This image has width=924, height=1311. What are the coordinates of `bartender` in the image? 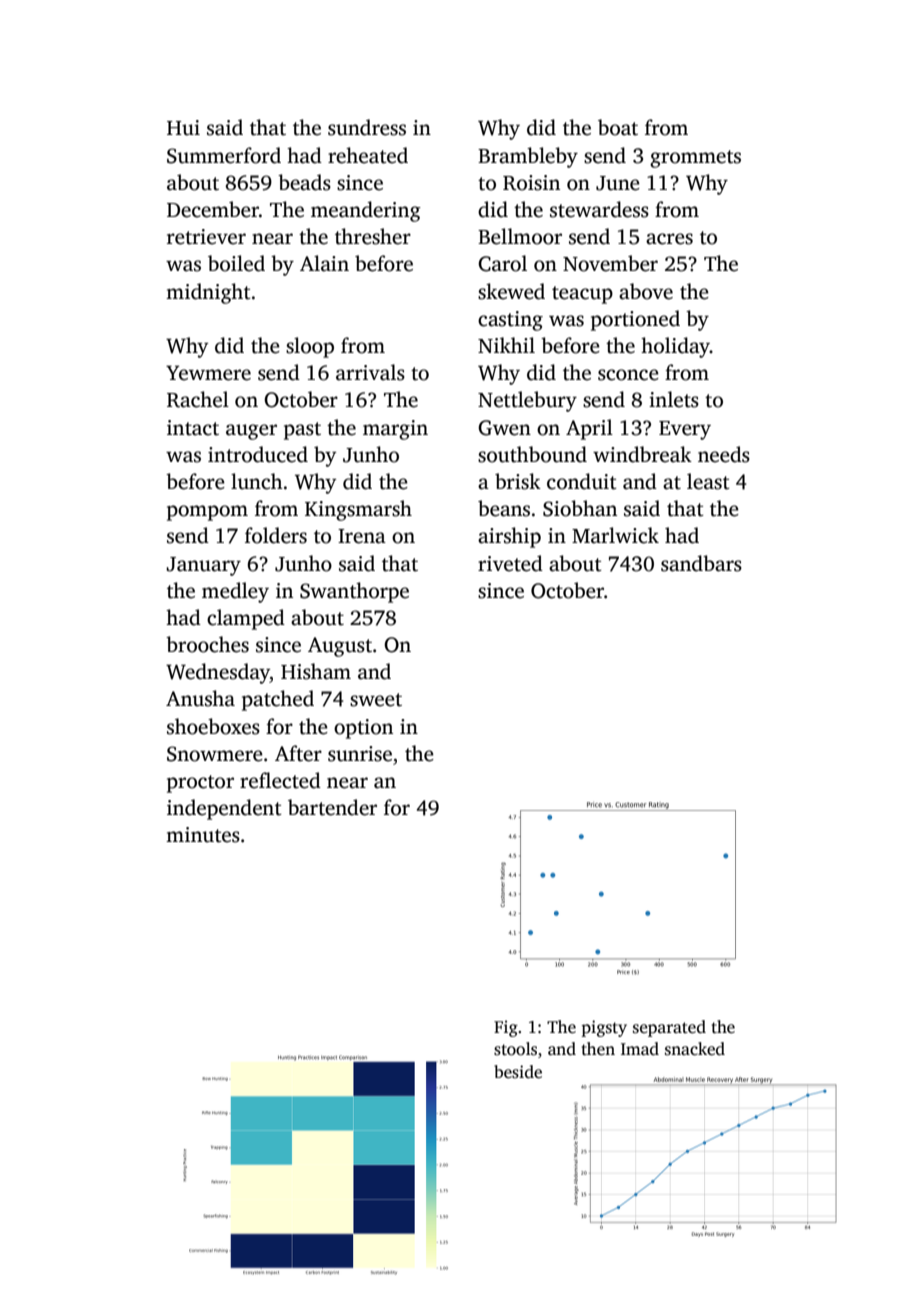 It's located at (332, 807).
